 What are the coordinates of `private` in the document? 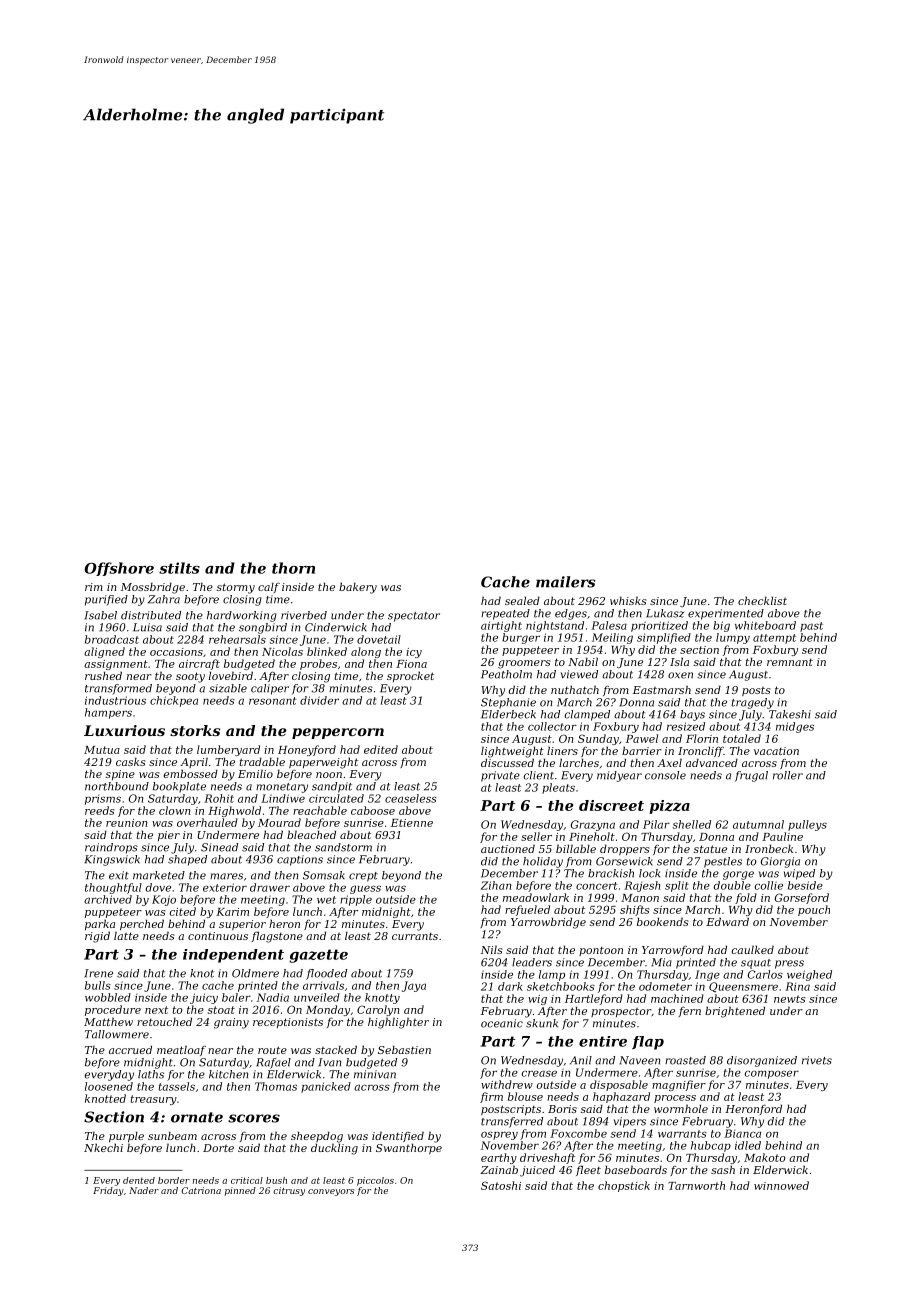 It's located at (500, 776).
